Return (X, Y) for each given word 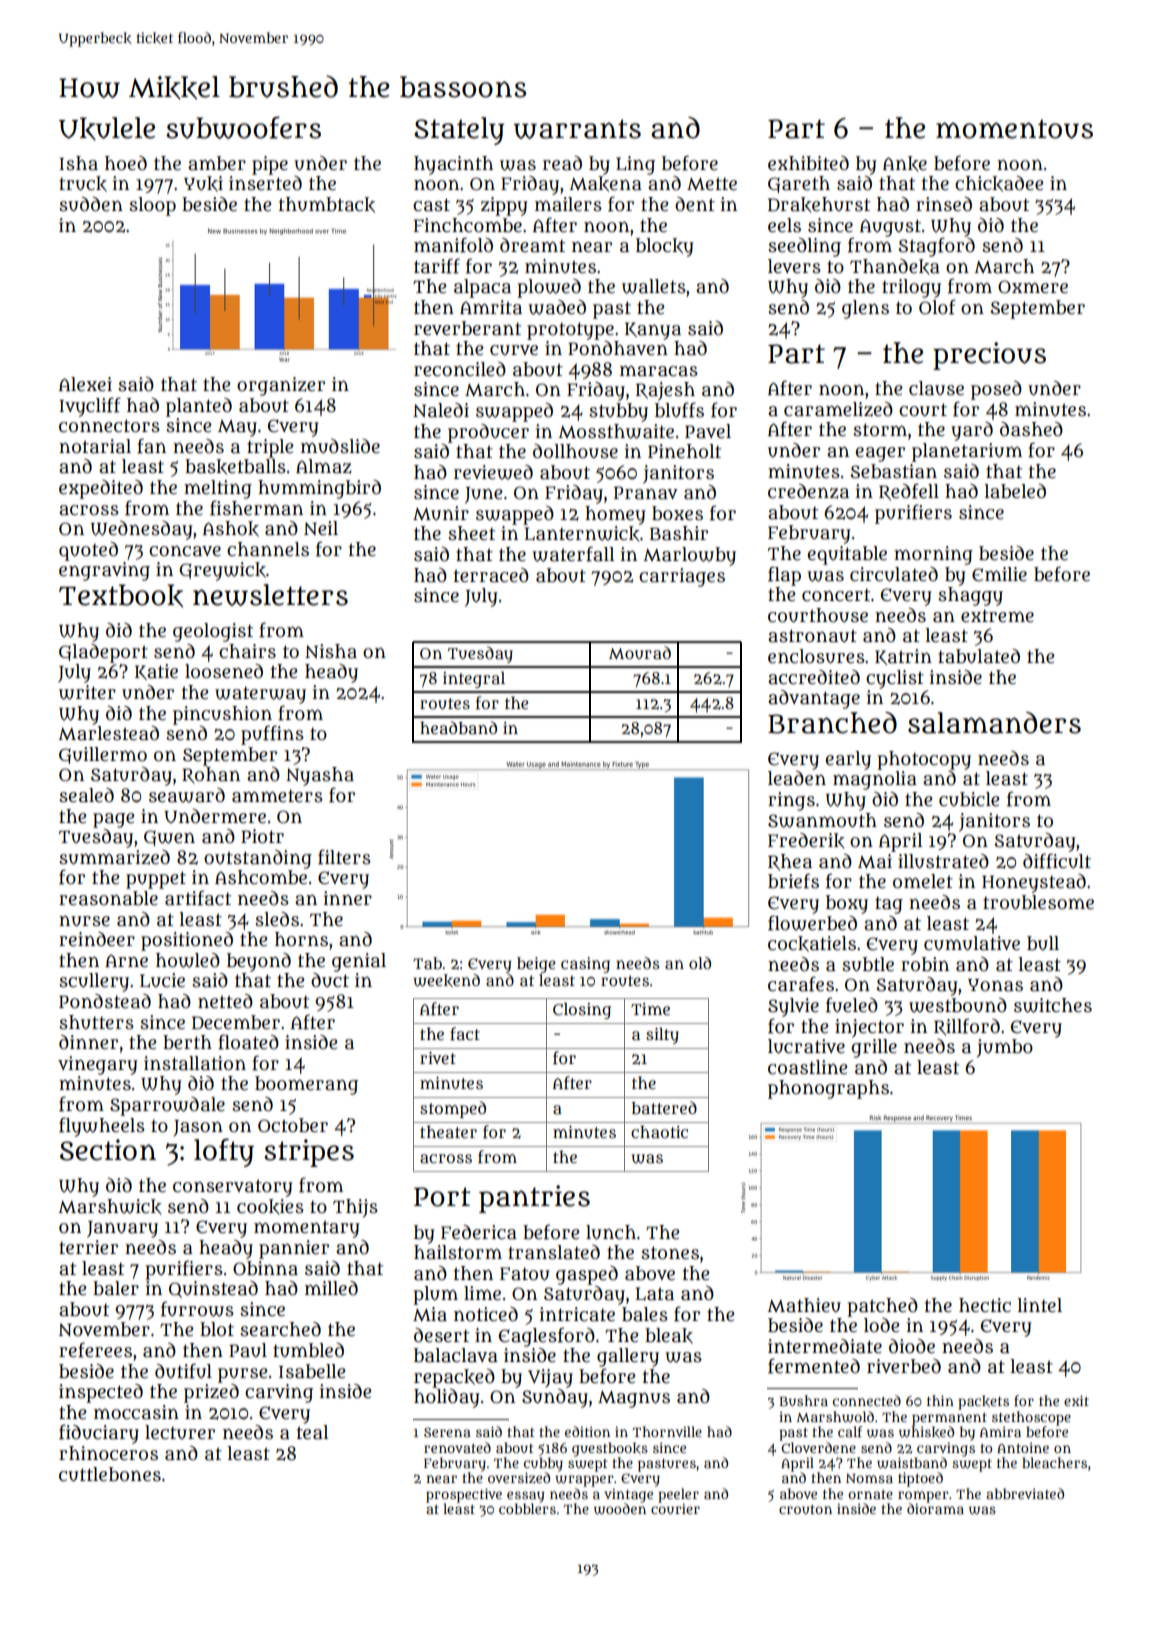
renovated (457, 1447)
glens (865, 309)
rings (791, 801)
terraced (491, 575)
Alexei (85, 384)
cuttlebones (110, 1474)
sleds (277, 919)
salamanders (994, 723)
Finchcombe (467, 225)
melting (218, 489)
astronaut (812, 636)
